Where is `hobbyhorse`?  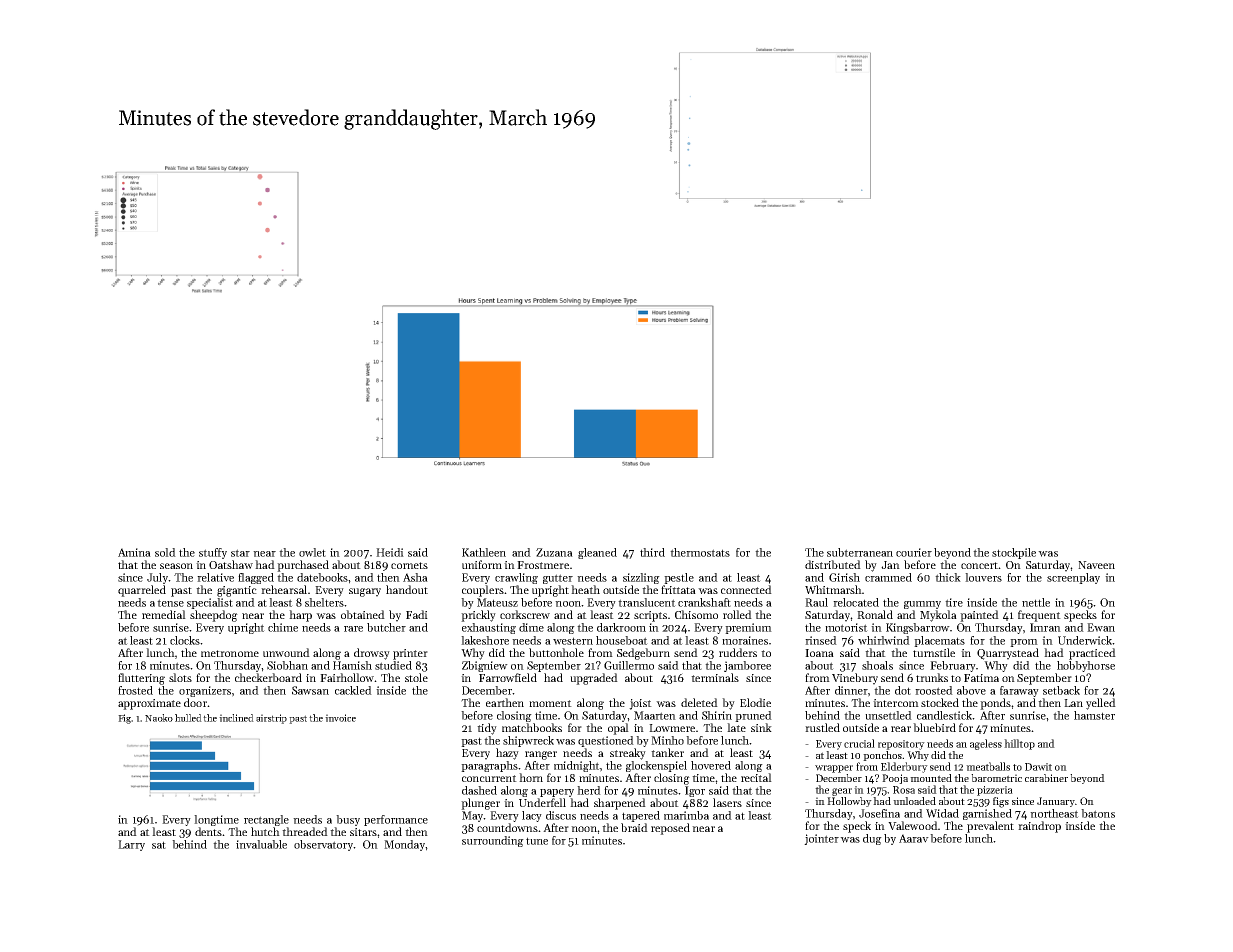 hobbyhorse is located at coordinates (1086, 666).
